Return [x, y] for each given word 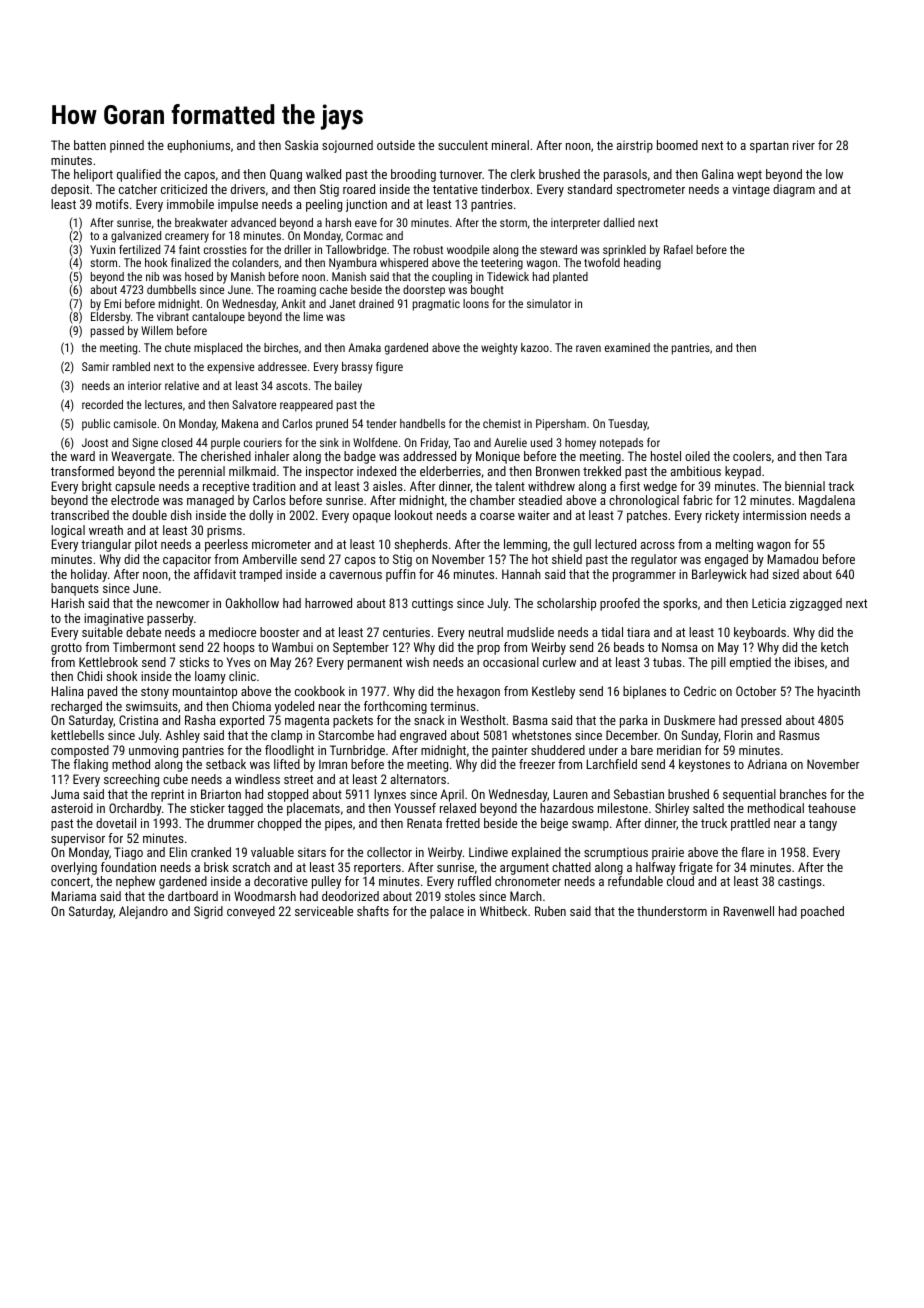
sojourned [347, 146]
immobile [190, 204]
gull [582, 545]
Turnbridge [357, 751]
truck [714, 823]
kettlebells [77, 735]
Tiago [128, 853]
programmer [644, 577]
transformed [82, 471]
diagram [794, 190]
